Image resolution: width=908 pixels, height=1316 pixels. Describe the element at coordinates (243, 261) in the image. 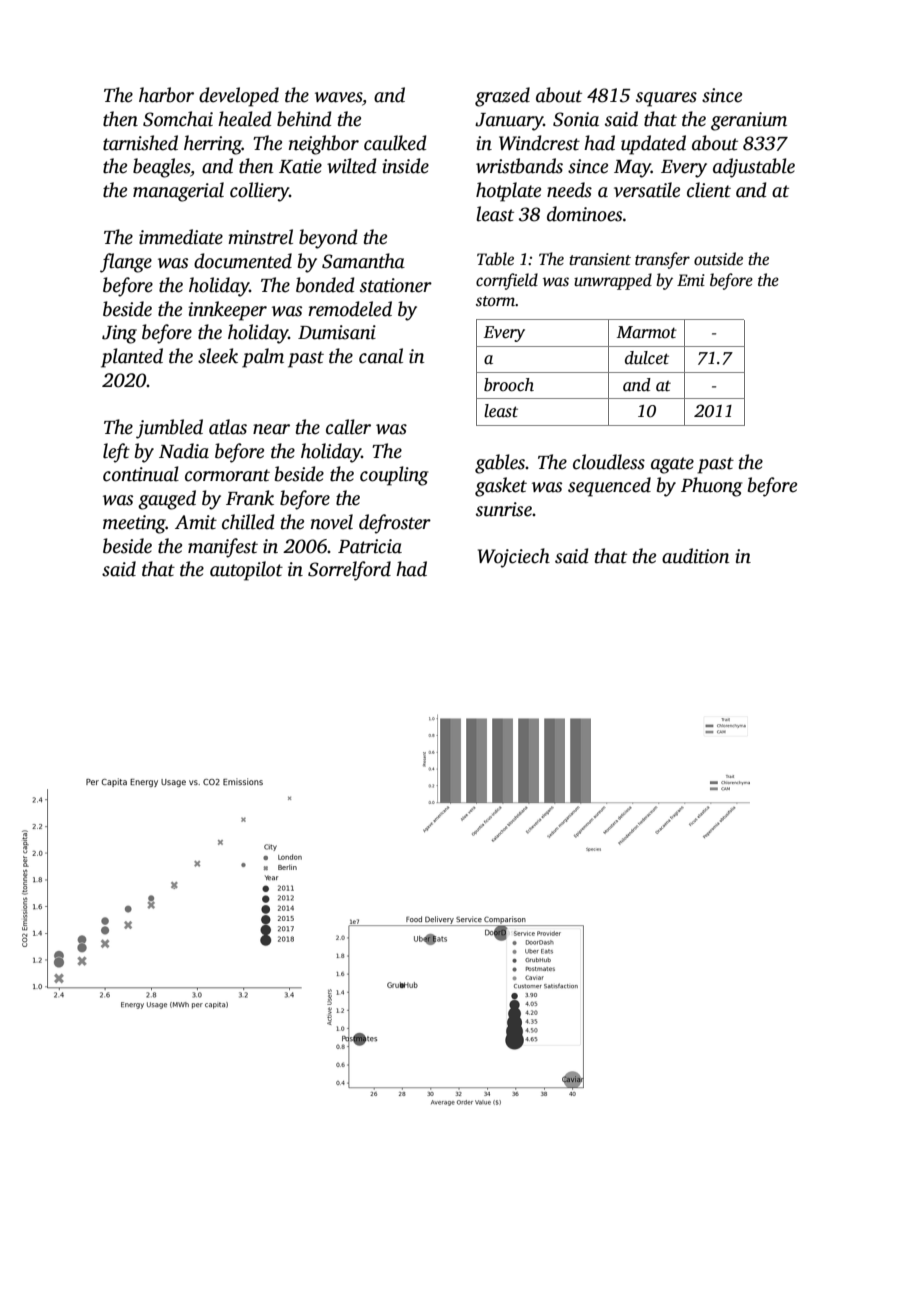

I see `documented` at that location.
